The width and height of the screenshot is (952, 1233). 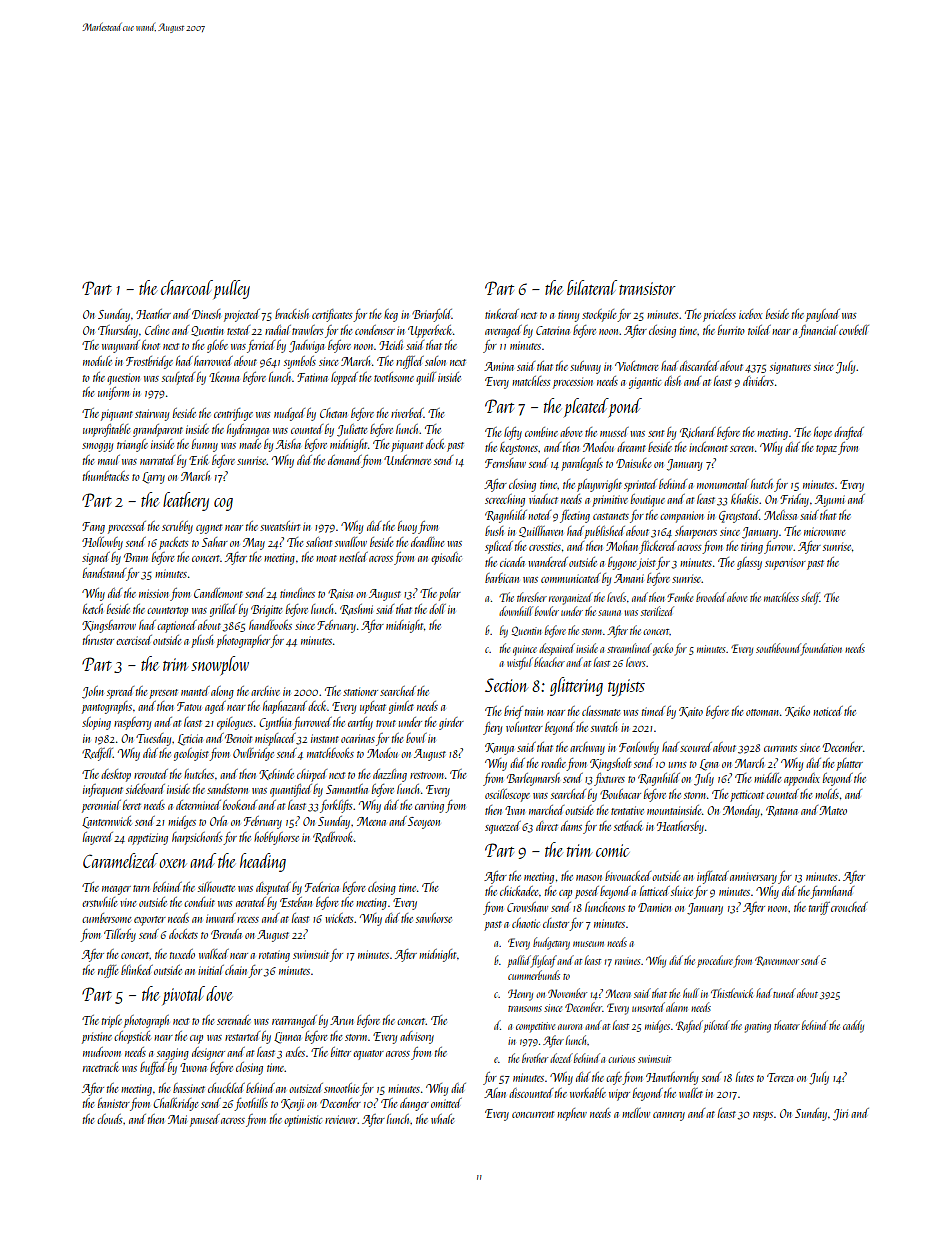 I want to click on farmhand, so click(x=832, y=892).
